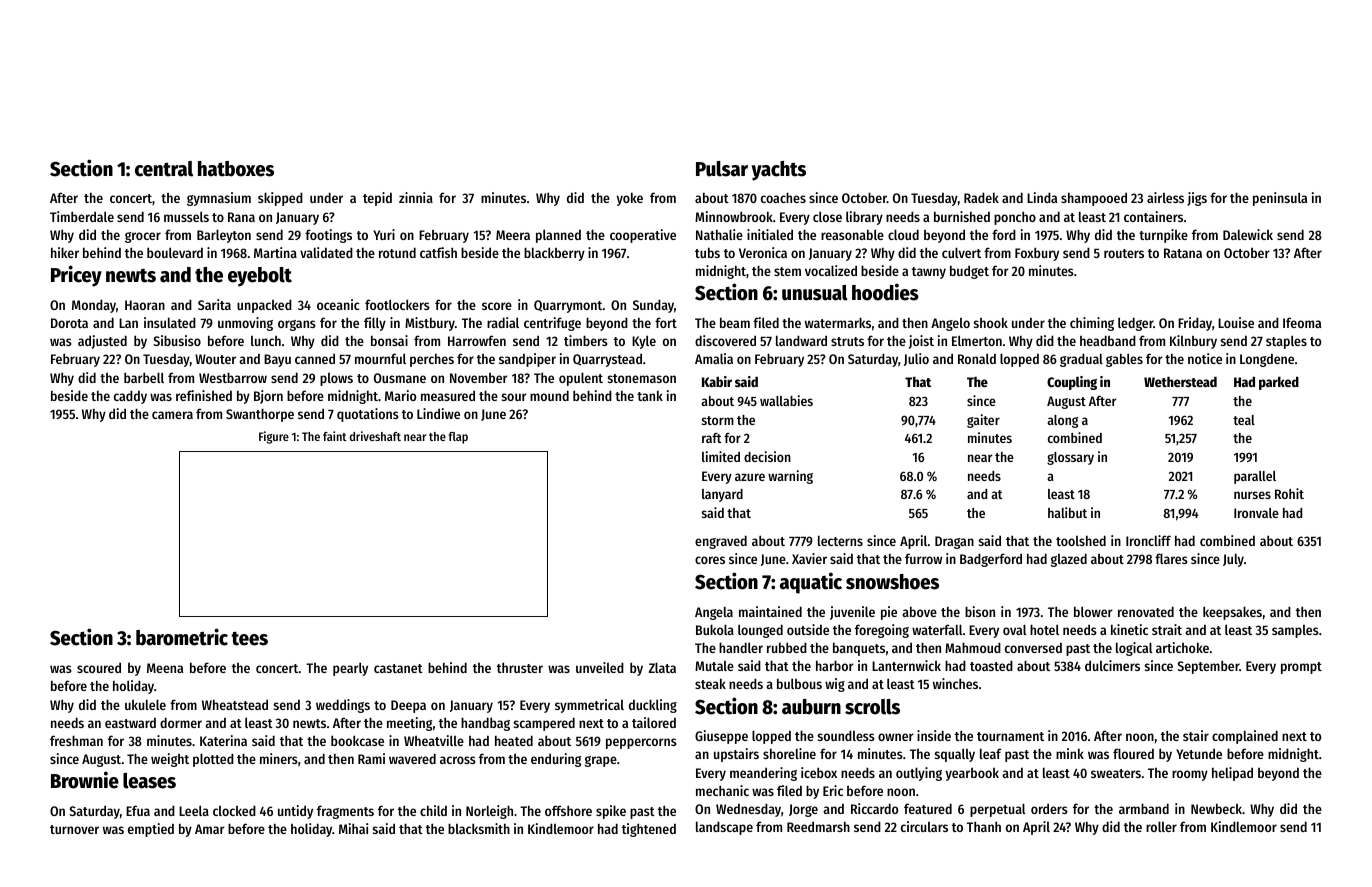 The image size is (1372, 887). I want to click on peninsula, so click(1280, 199).
